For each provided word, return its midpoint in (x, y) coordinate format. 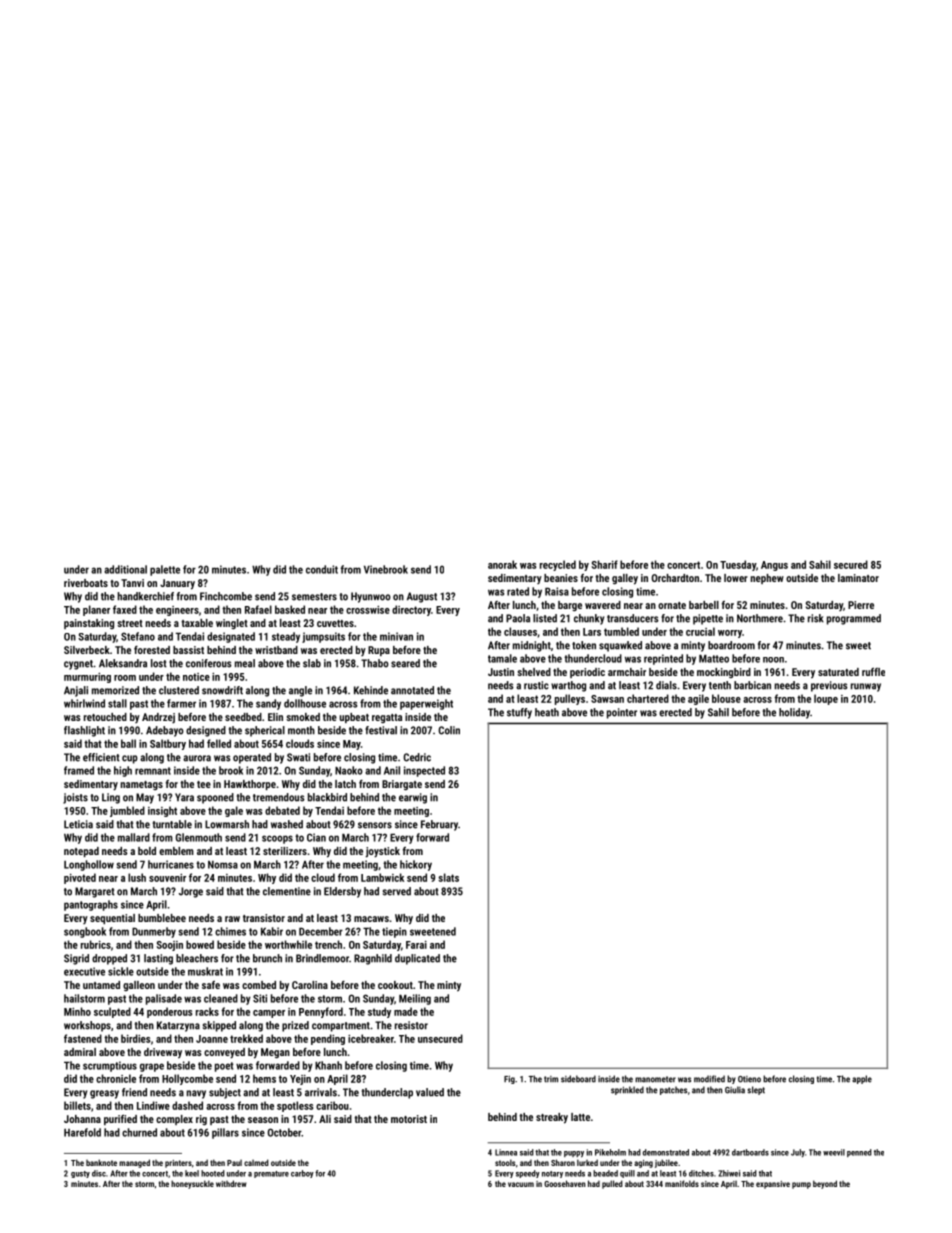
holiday (794, 713)
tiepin (394, 932)
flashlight (84, 731)
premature (271, 1174)
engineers (177, 611)
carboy (302, 1174)
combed (259, 985)
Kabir (272, 931)
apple (862, 1079)
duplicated (417, 959)
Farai (416, 945)
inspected (424, 771)
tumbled (621, 631)
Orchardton (675, 578)
